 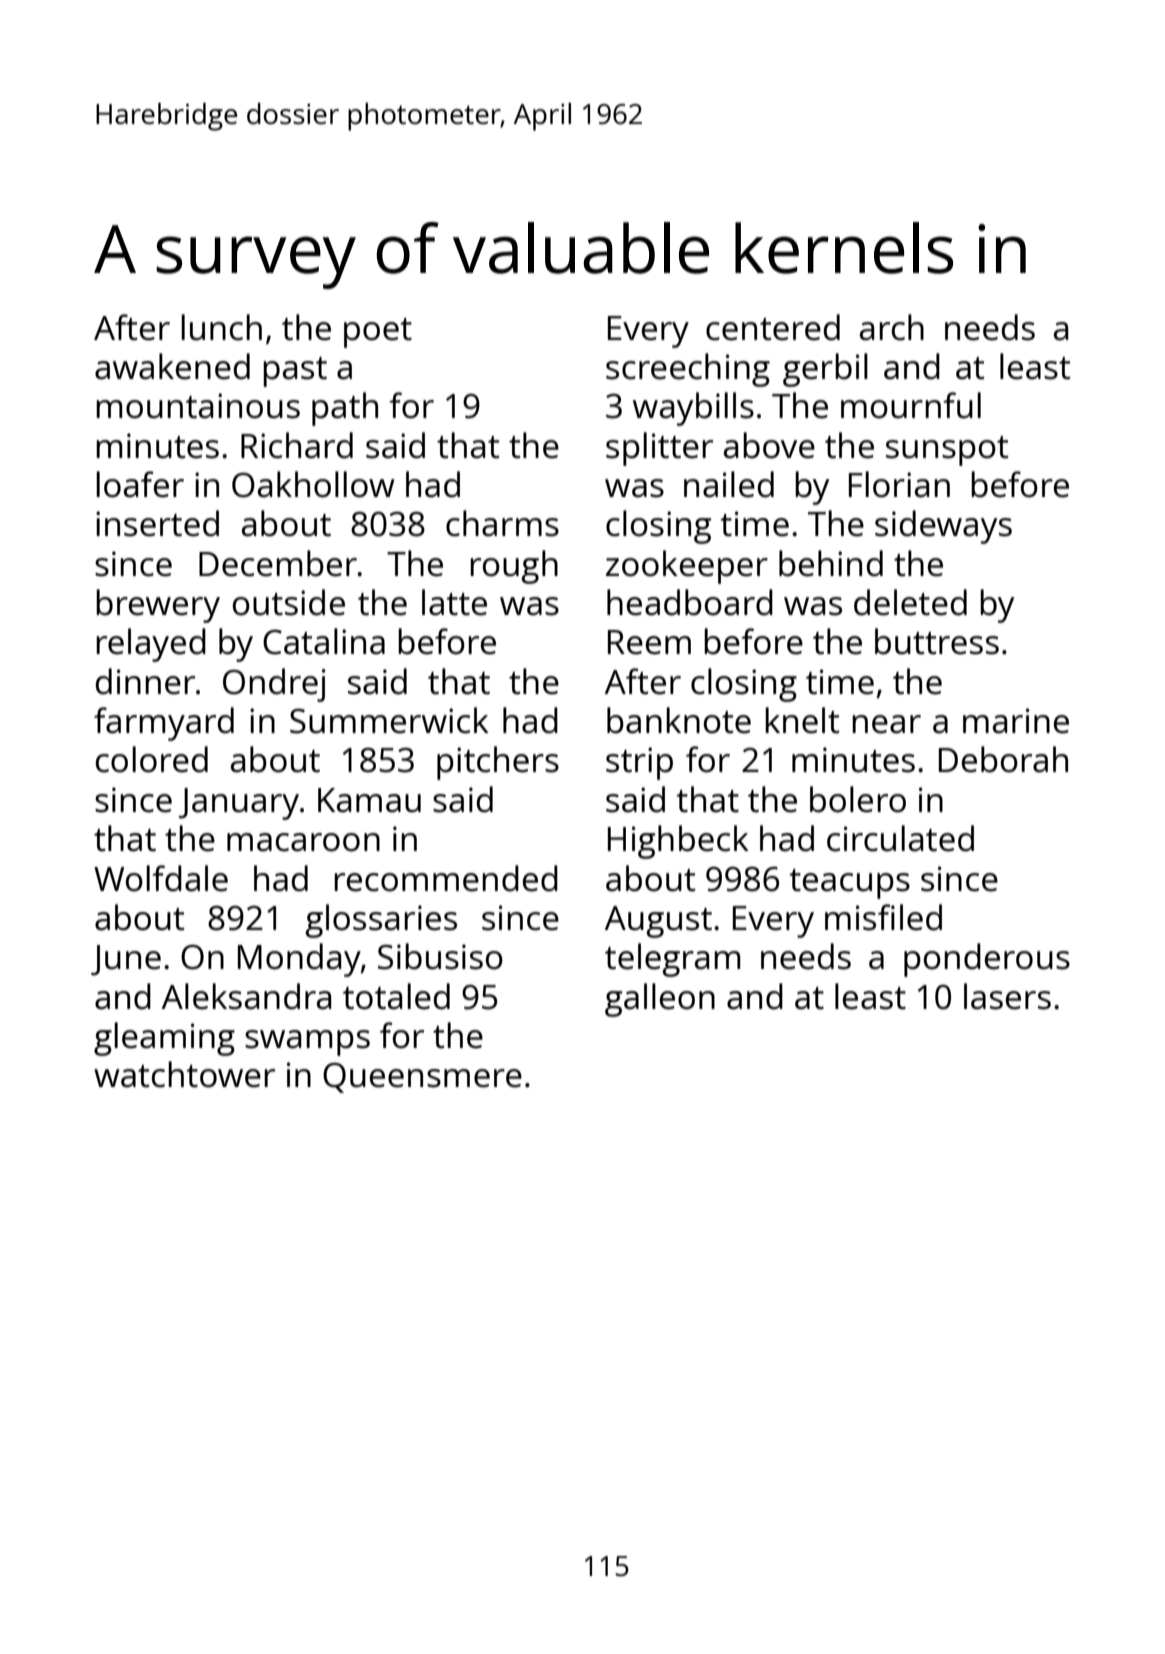 I want to click on deleted, so click(x=910, y=602).
